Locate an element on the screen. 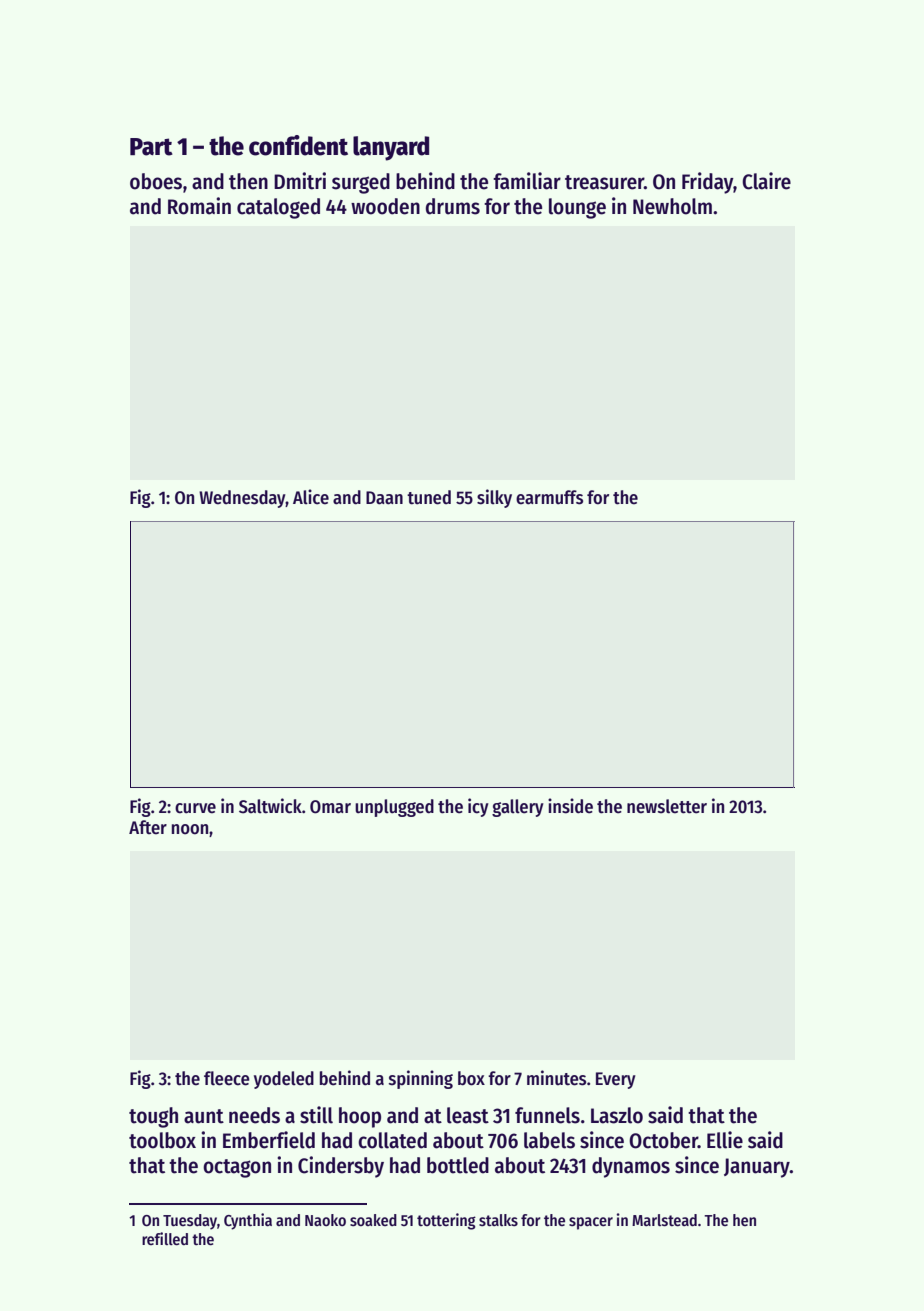  Omar is located at coordinates (330, 807).
